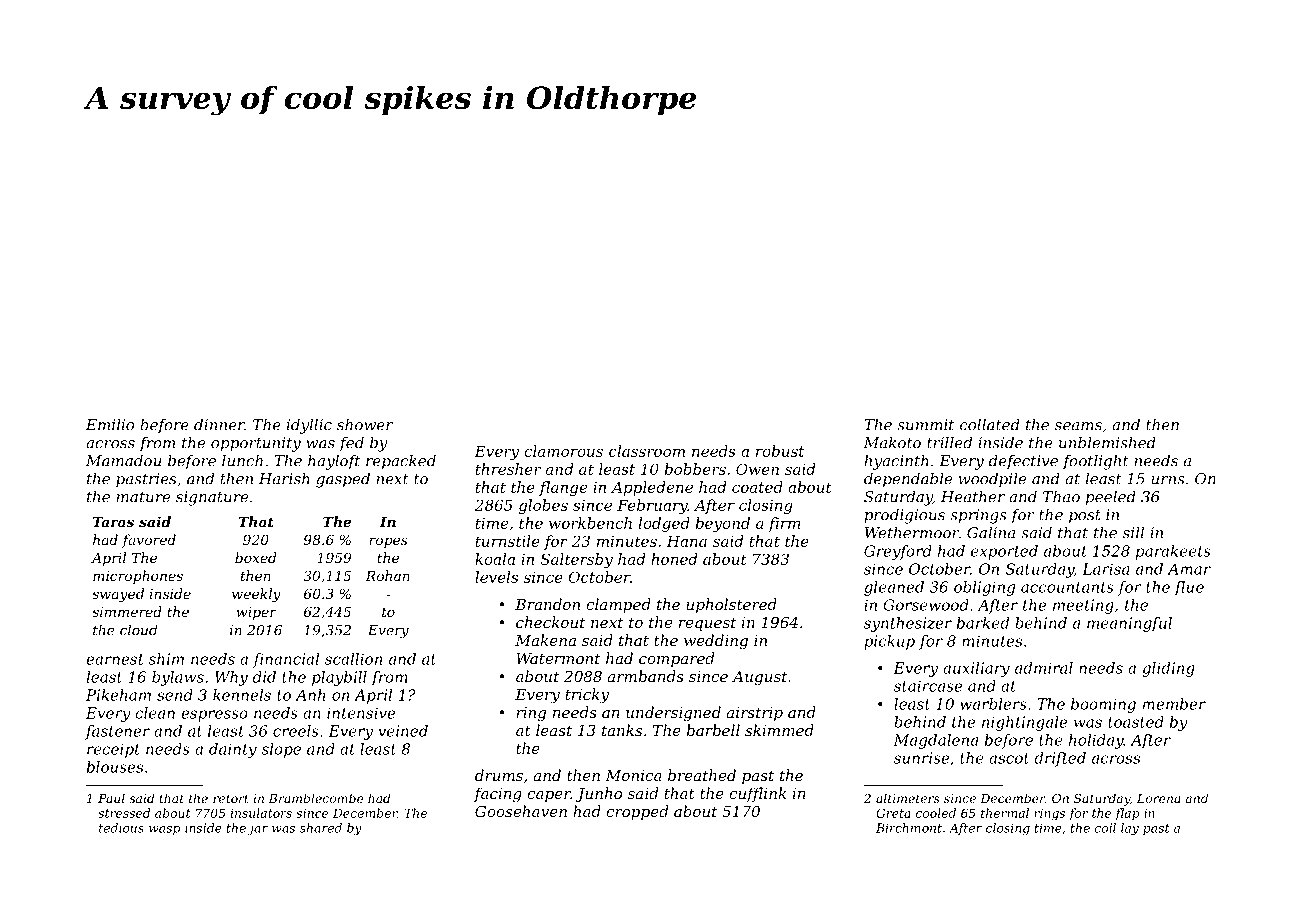 The width and height of the screenshot is (1308, 924). I want to click on skimmed, so click(779, 730).
